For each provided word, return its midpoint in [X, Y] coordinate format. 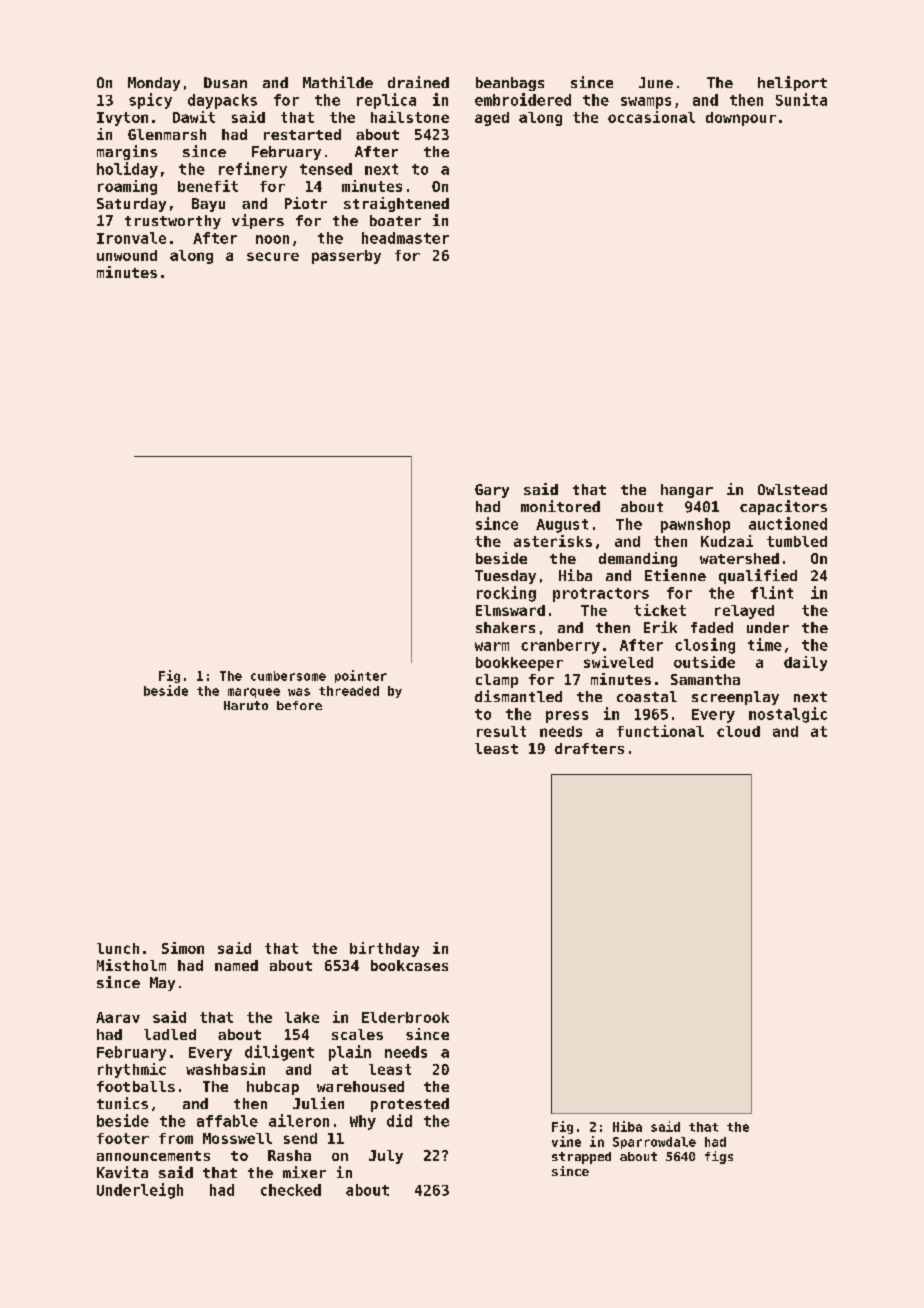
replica [386, 101]
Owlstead [792, 489]
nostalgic [788, 715]
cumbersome [288, 676]
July [386, 1157]
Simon [183, 948]
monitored [560, 506]
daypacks [222, 101]
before [299, 705]
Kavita [122, 1172]
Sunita [801, 99]
